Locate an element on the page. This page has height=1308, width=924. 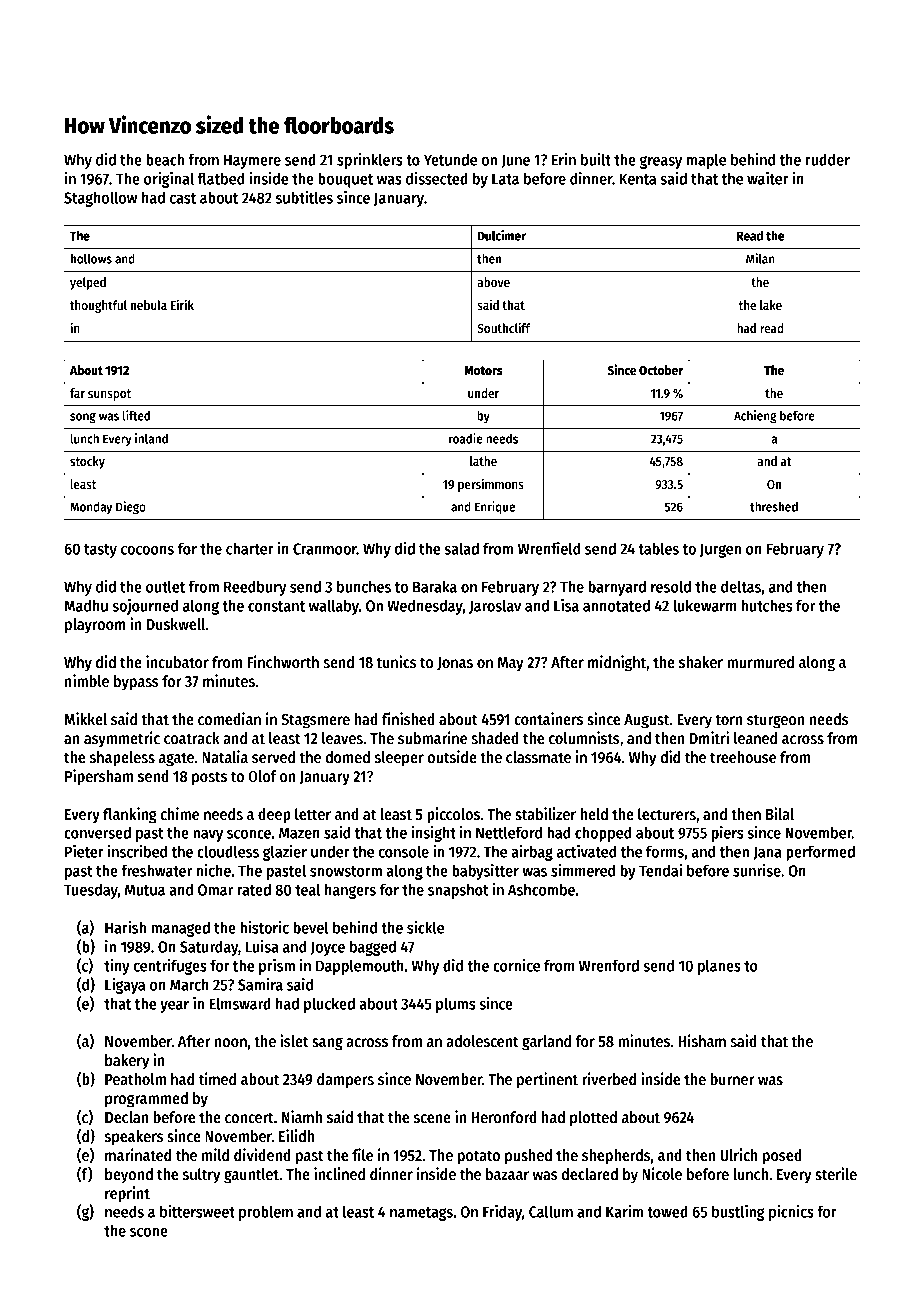
concert is located at coordinates (249, 1118).
